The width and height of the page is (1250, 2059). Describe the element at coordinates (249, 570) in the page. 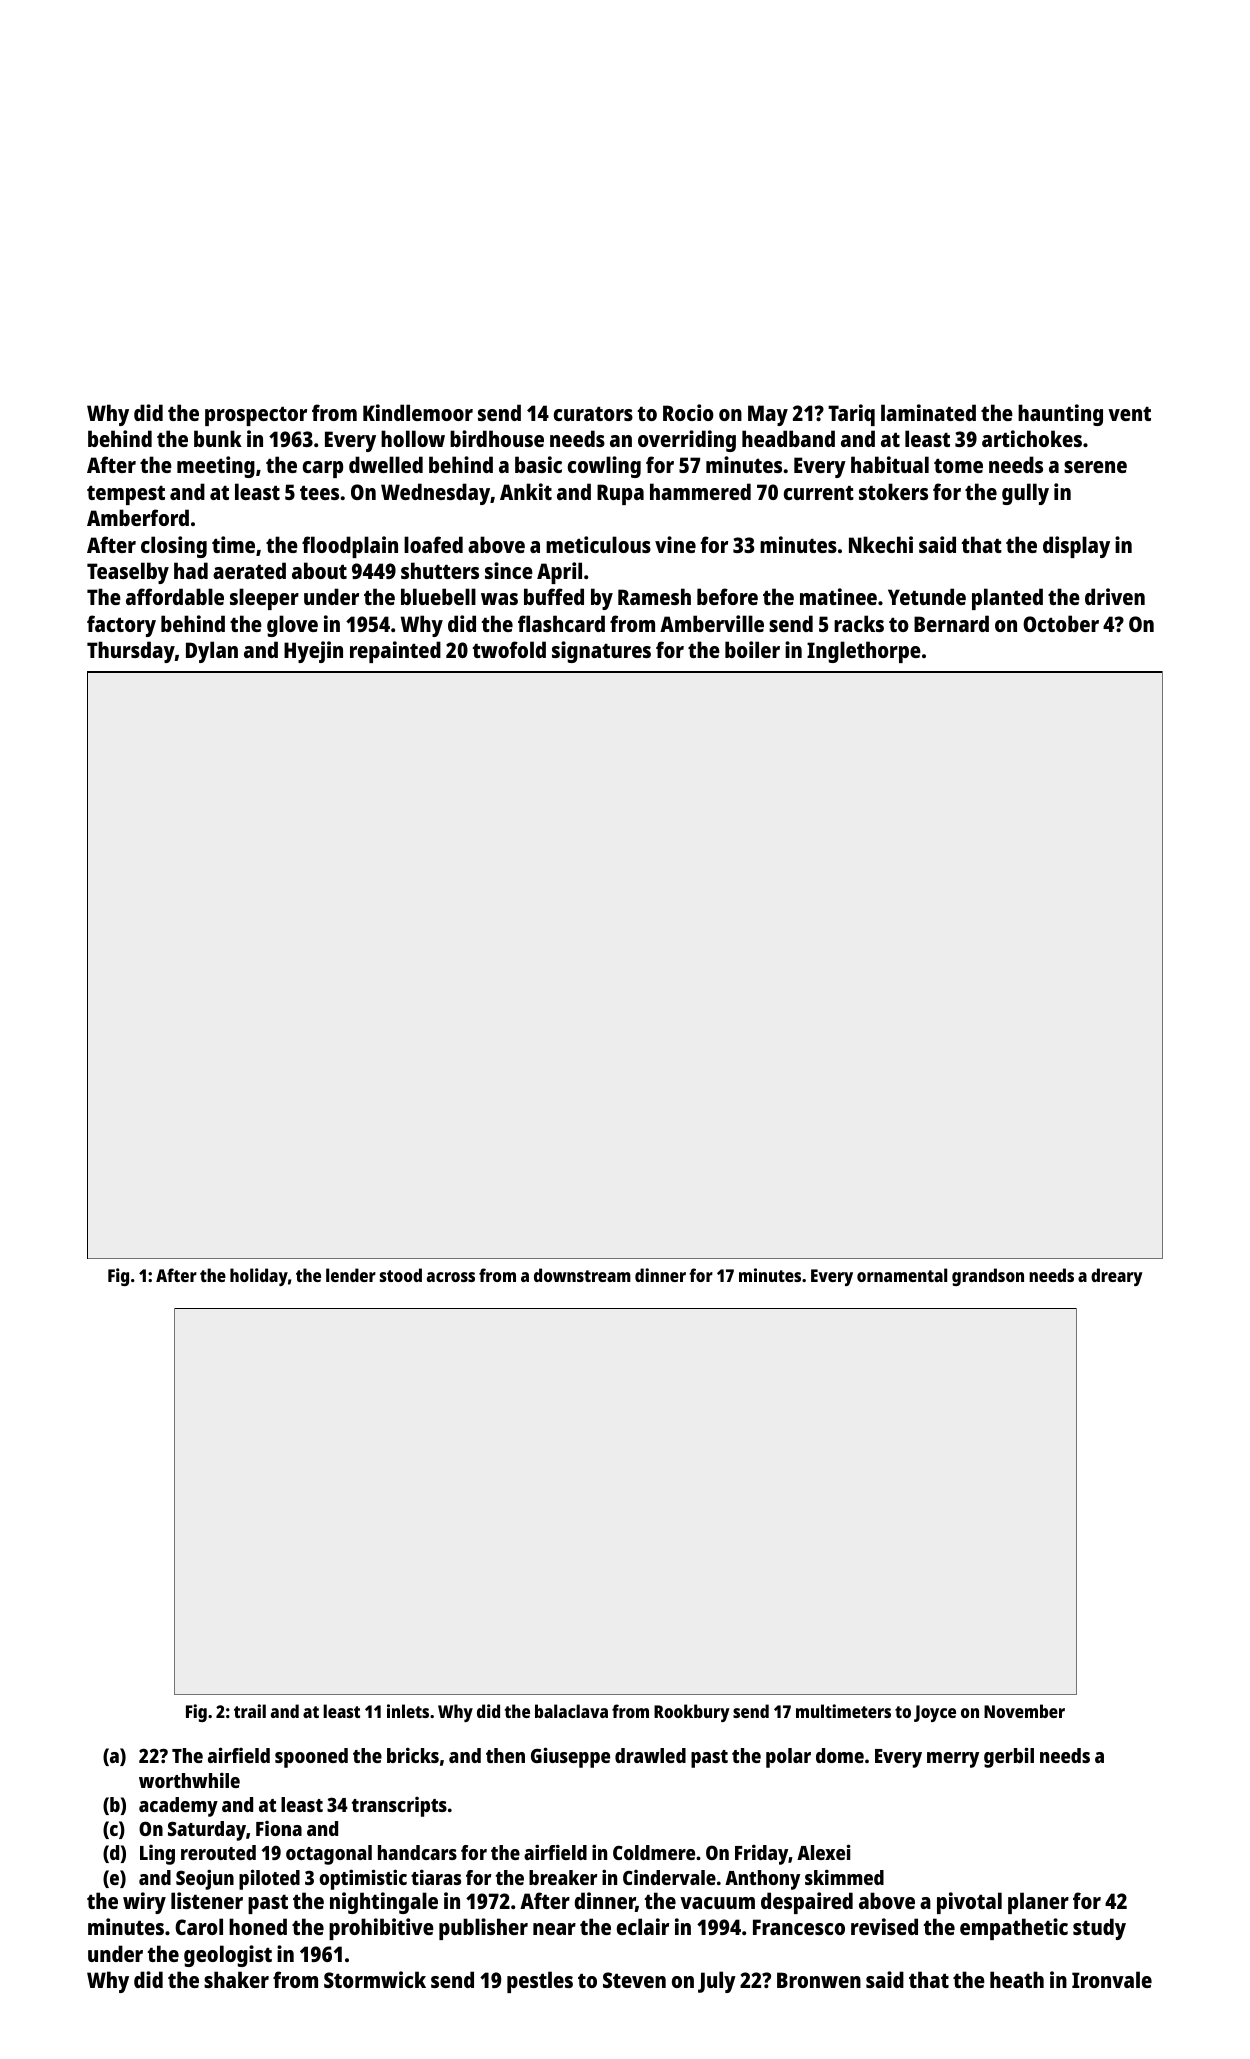

I see `aerated` at that location.
